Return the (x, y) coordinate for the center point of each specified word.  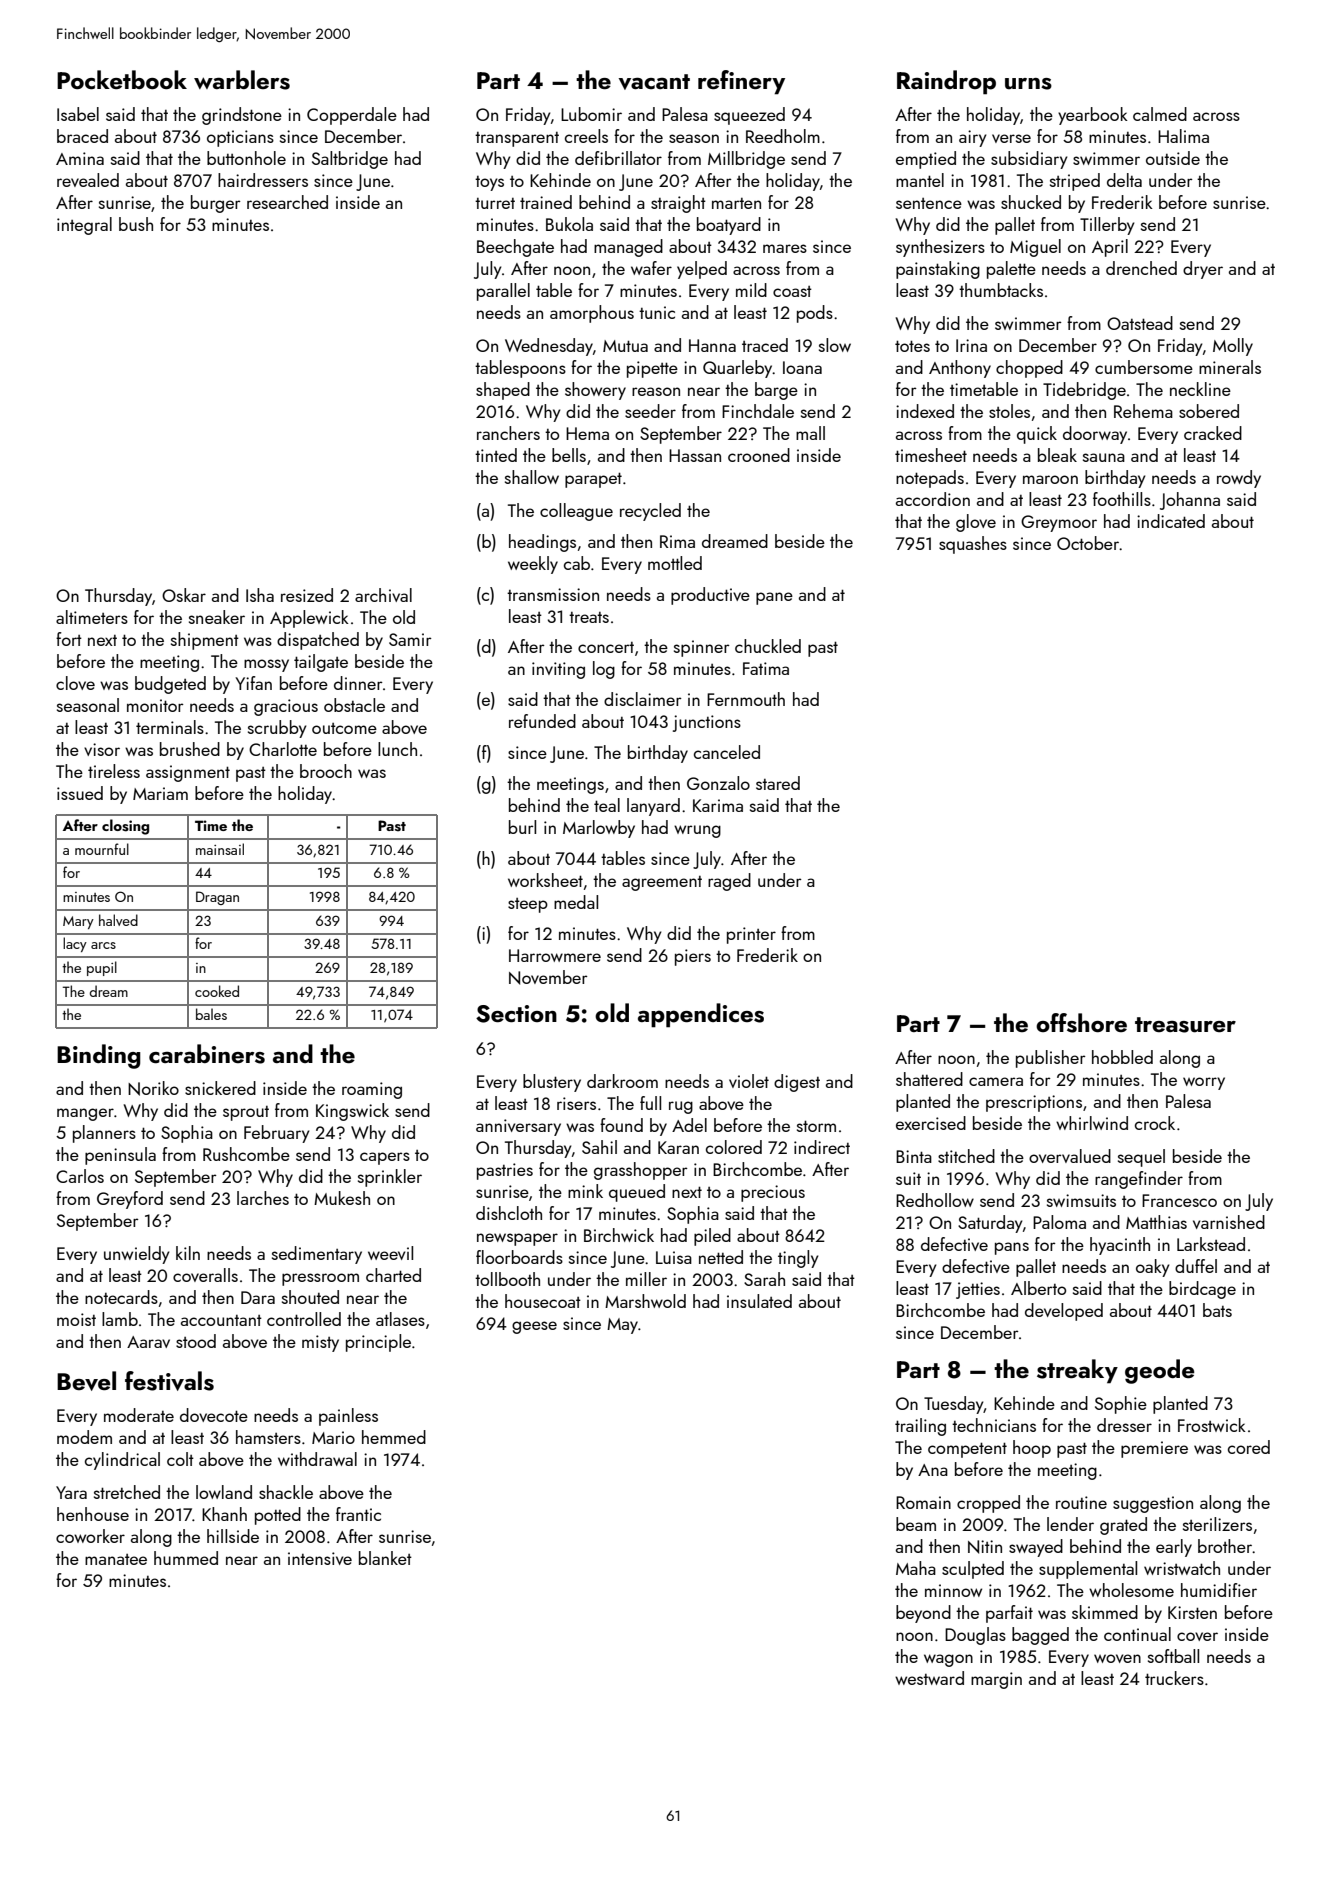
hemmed (394, 1437)
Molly (1233, 347)
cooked (217, 991)
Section (516, 1014)
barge (776, 391)
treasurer (1185, 1025)
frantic (358, 1514)
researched (287, 202)
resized (307, 595)
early (1174, 1548)
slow (835, 345)
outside (1173, 158)
